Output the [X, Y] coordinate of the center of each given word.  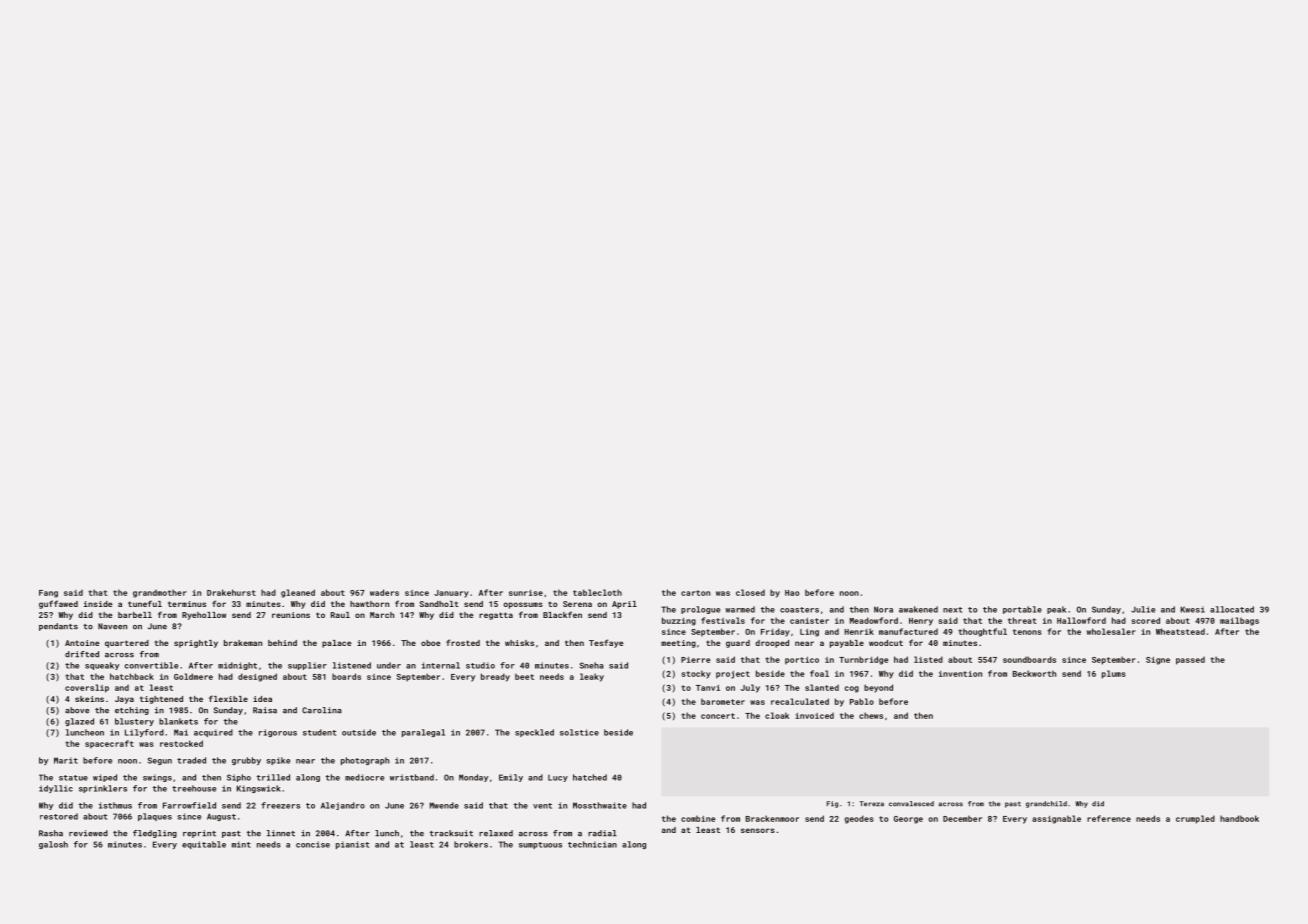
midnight [237, 666]
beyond [878, 688]
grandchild [1046, 804]
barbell [135, 615]
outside [359, 732]
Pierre [695, 660]
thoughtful [982, 632]
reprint [199, 834]
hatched [590, 777]
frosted [463, 642]
